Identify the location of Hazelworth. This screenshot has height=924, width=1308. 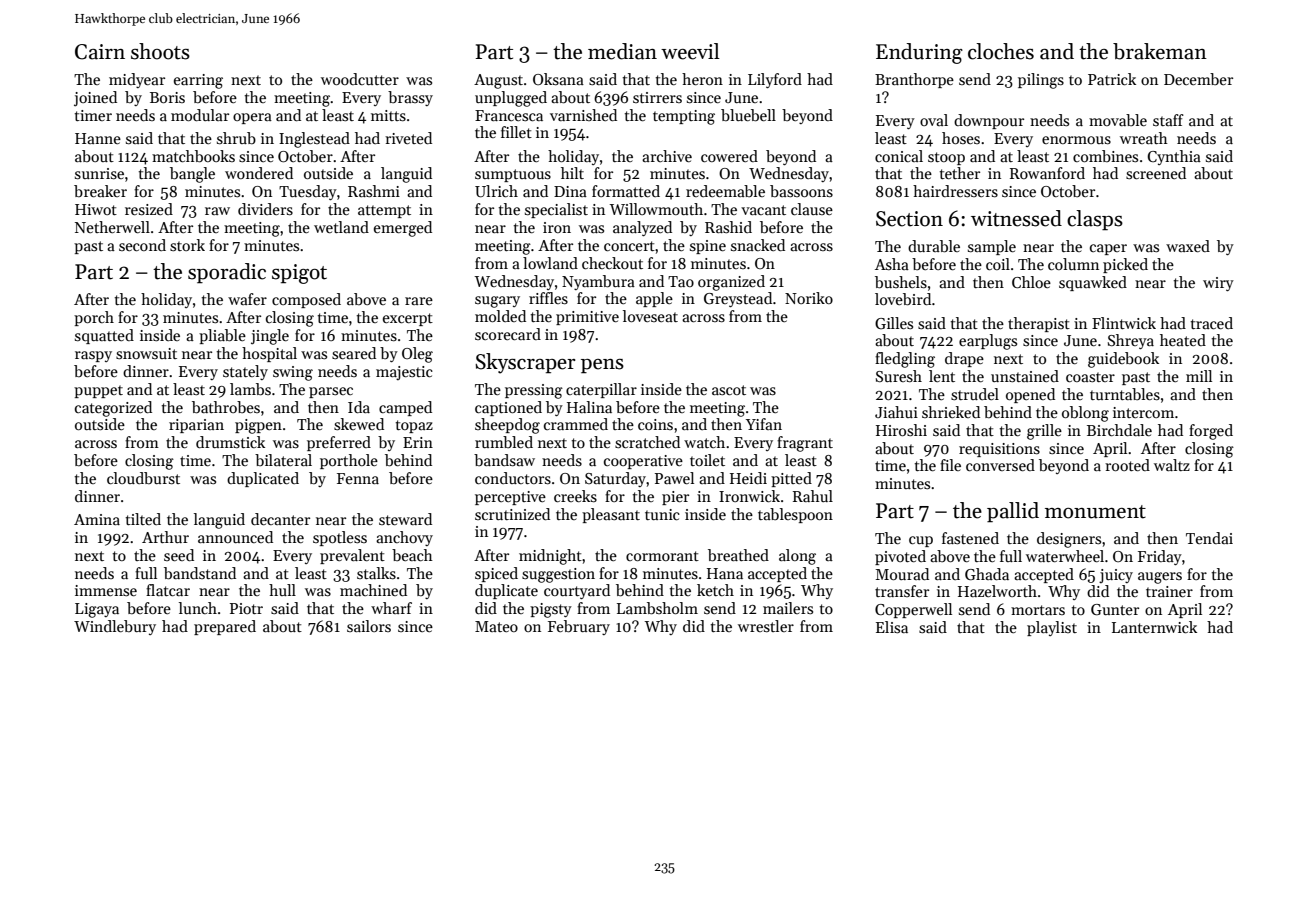
(997, 591).
